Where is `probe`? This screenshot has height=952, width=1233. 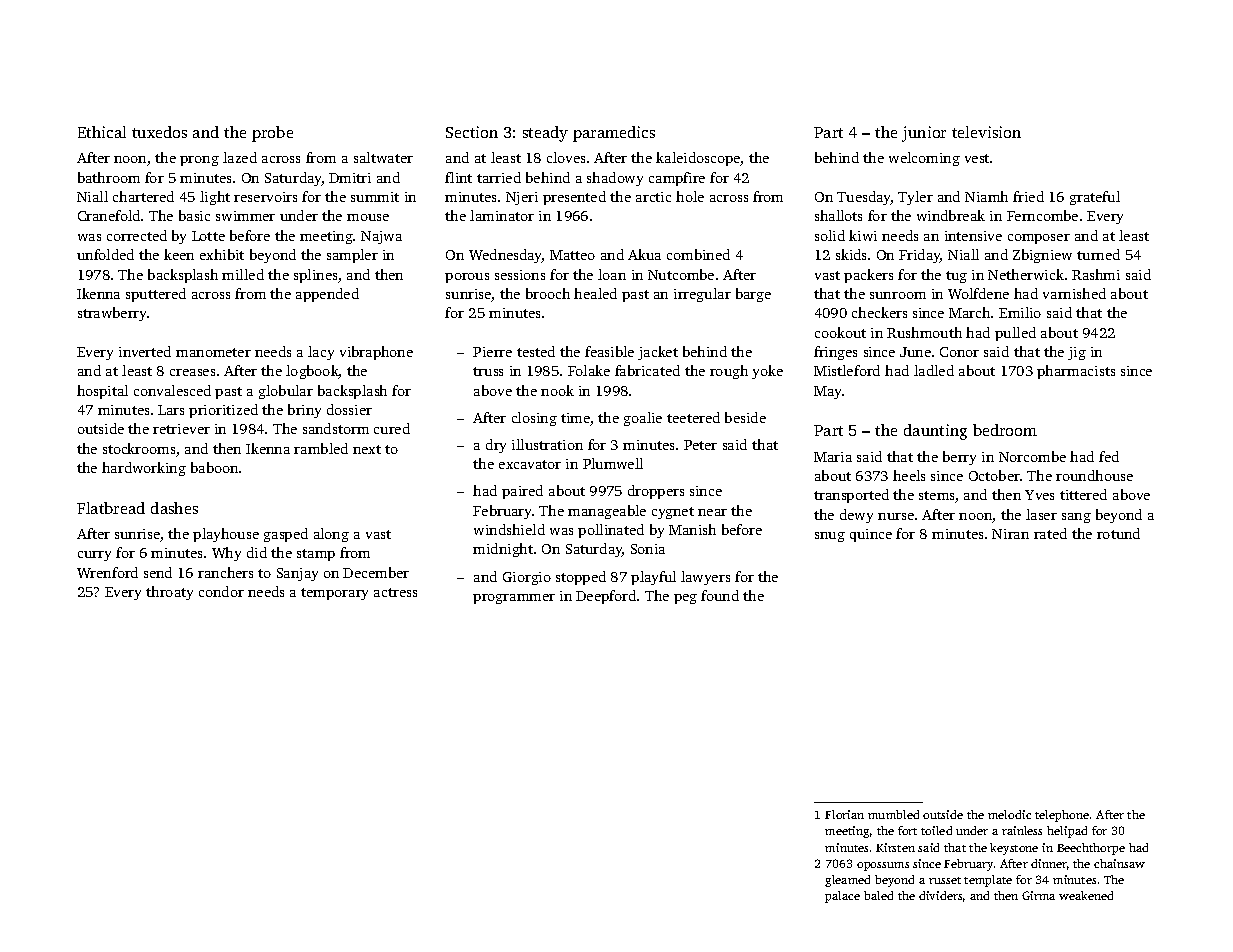
probe is located at coordinates (272, 134).
